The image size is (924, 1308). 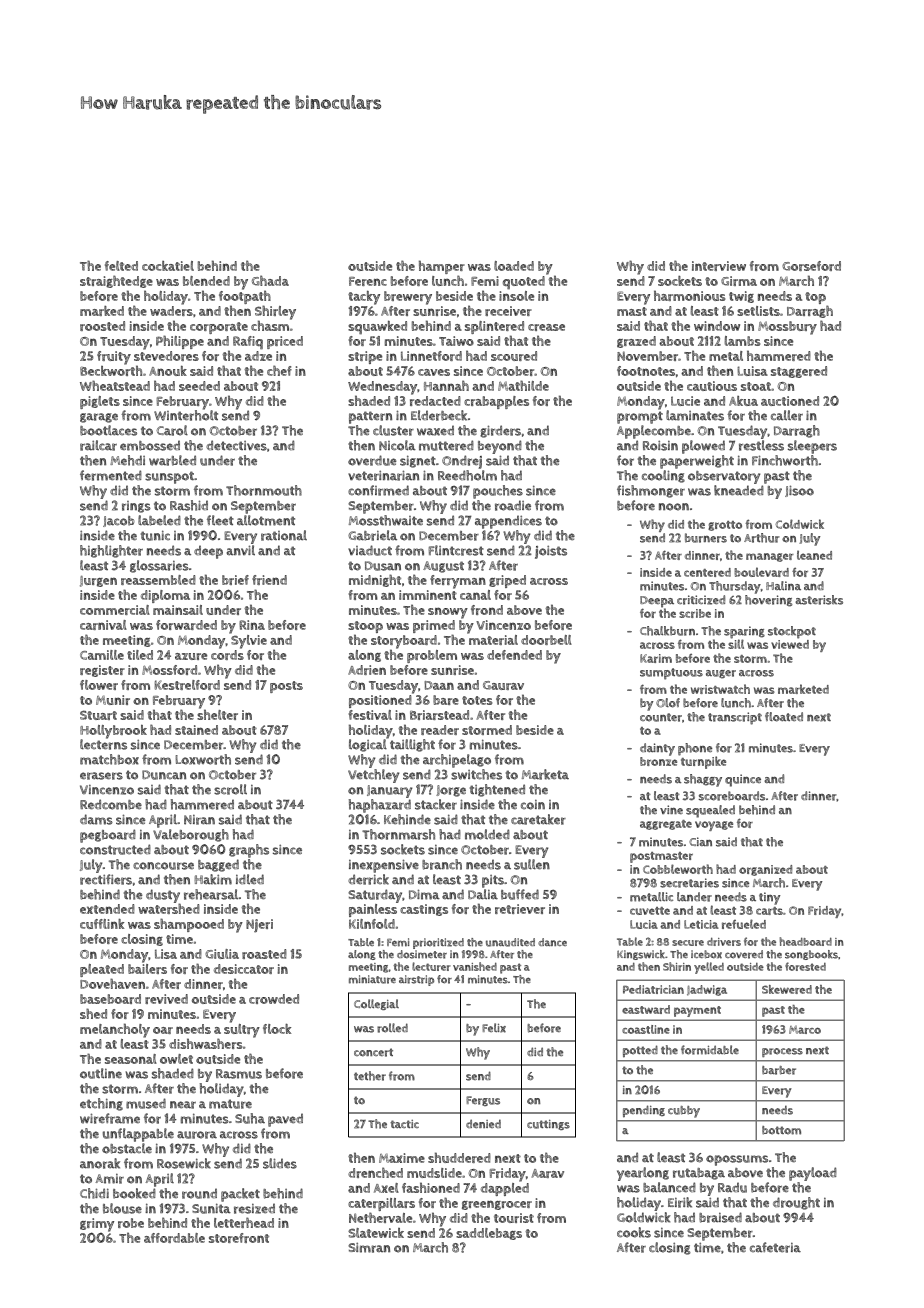 I want to click on sultry, so click(x=242, y=1031).
